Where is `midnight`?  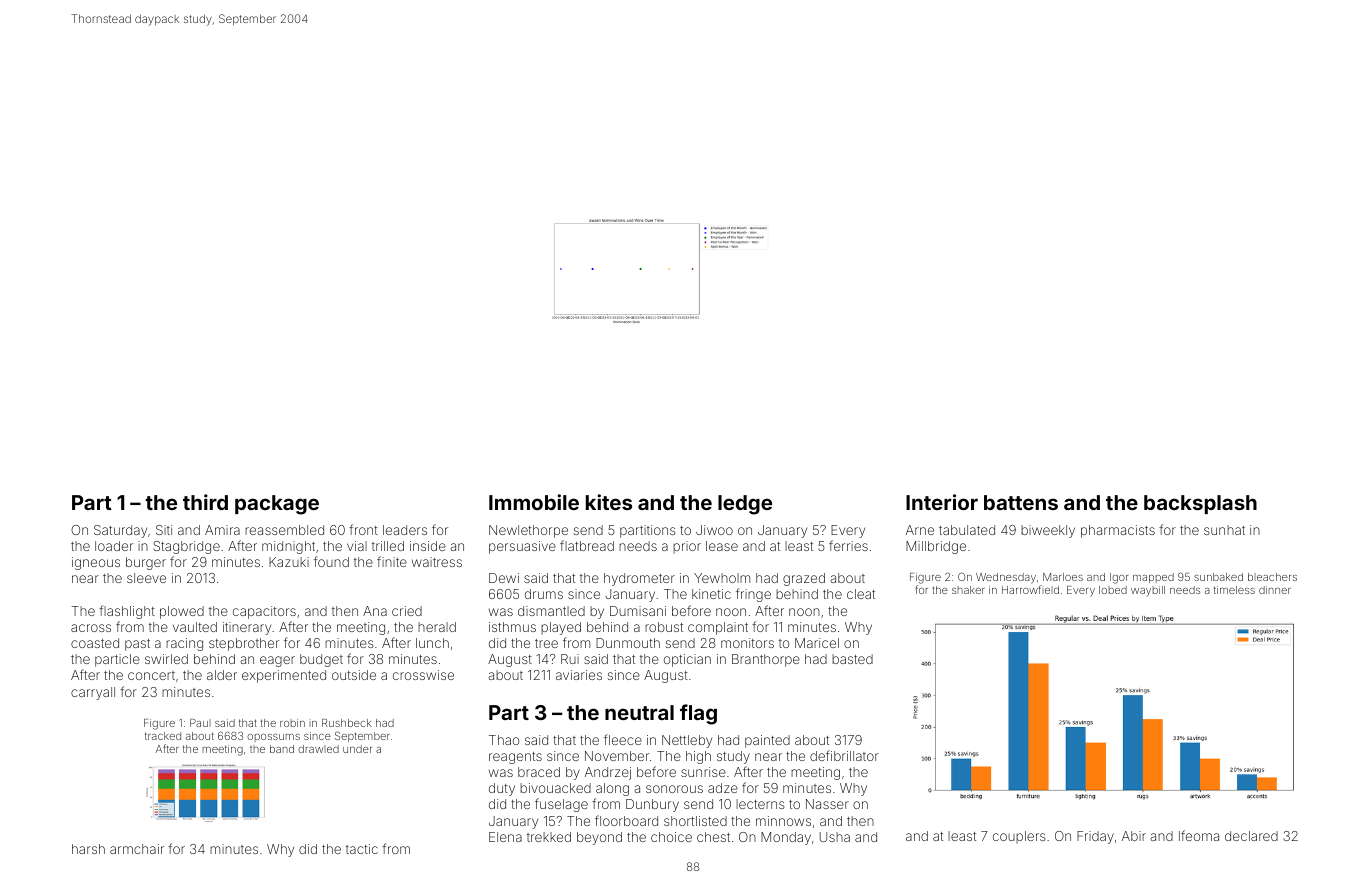 midnight is located at coordinates (288, 547).
